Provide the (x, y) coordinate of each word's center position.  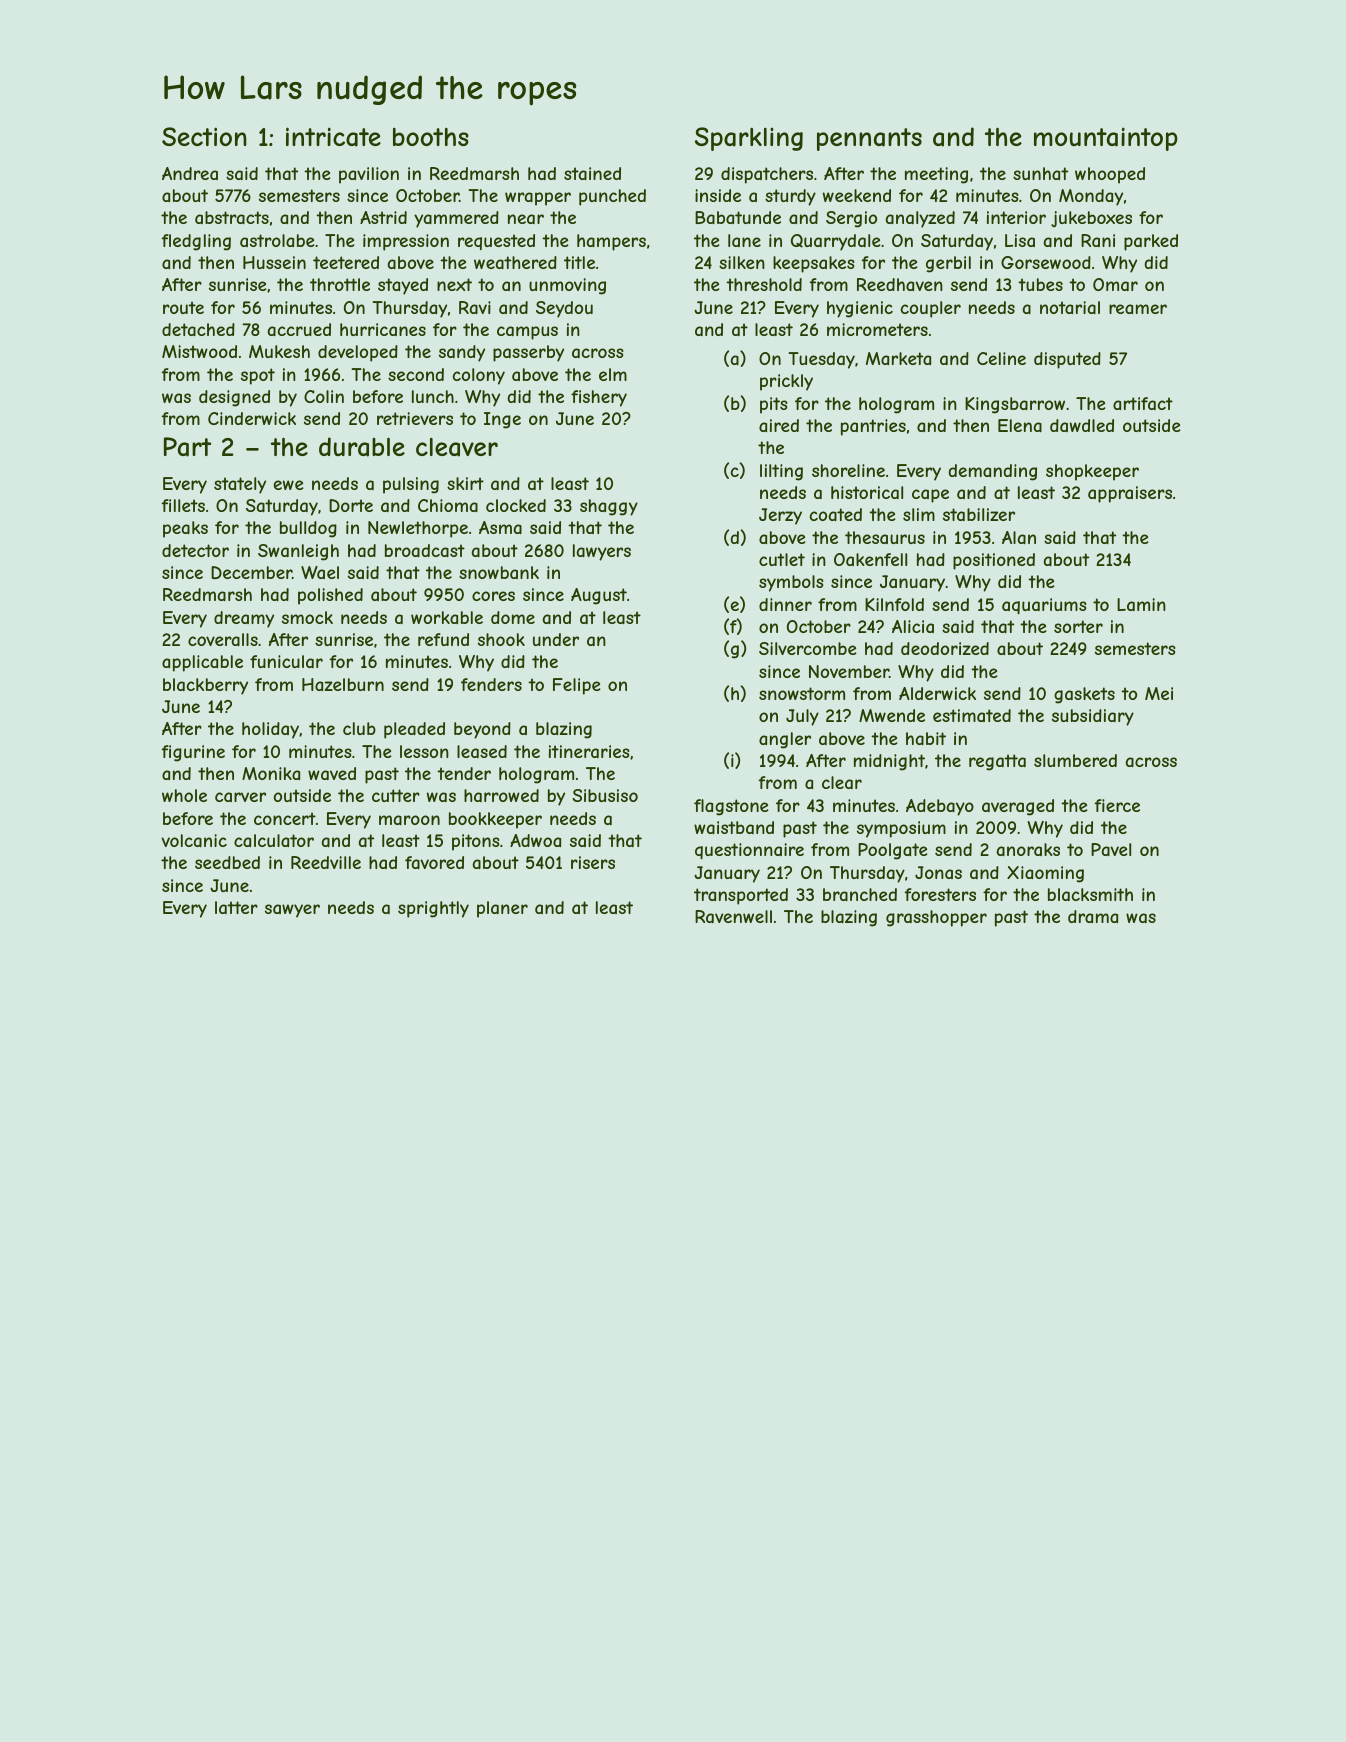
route (183, 307)
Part (187, 447)
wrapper (538, 199)
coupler (931, 309)
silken (742, 262)
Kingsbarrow (1015, 405)
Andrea (190, 173)
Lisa (1020, 240)
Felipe (577, 686)
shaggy (609, 507)
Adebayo (940, 807)
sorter (1078, 626)
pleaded (414, 730)
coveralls (223, 639)
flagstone (731, 807)
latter (236, 907)
